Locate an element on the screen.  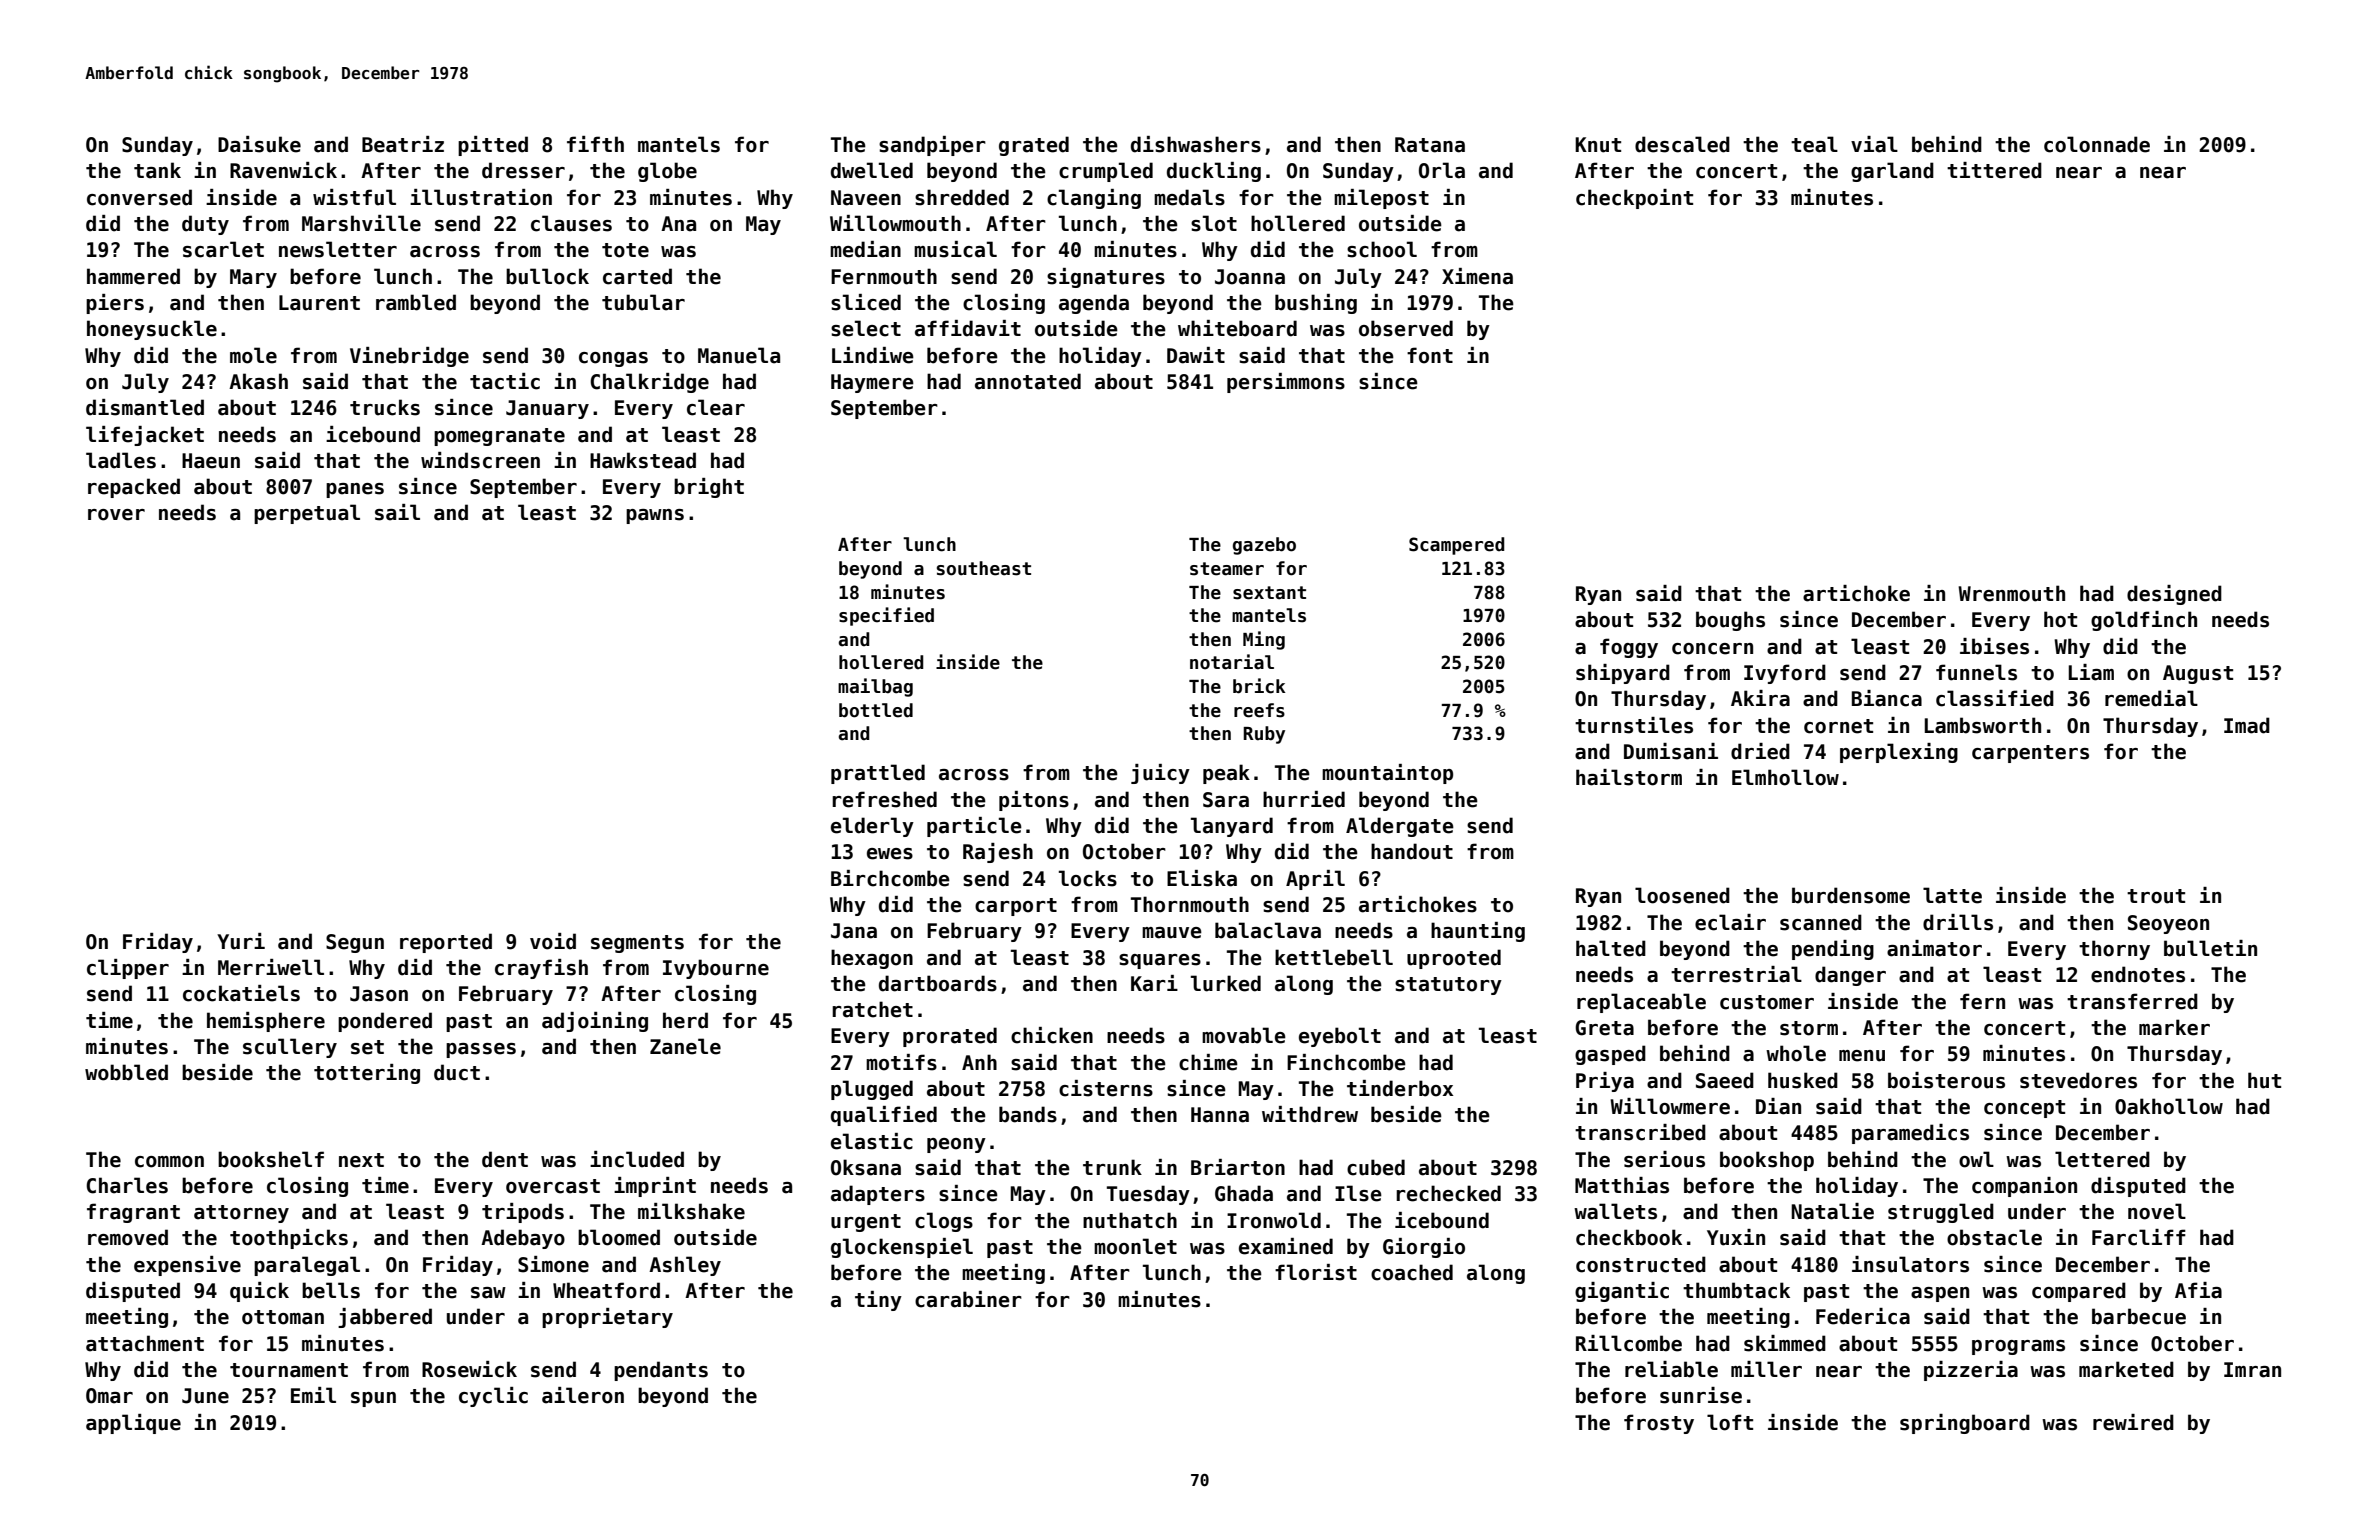
florist is located at coordinates (1316, 1272).
